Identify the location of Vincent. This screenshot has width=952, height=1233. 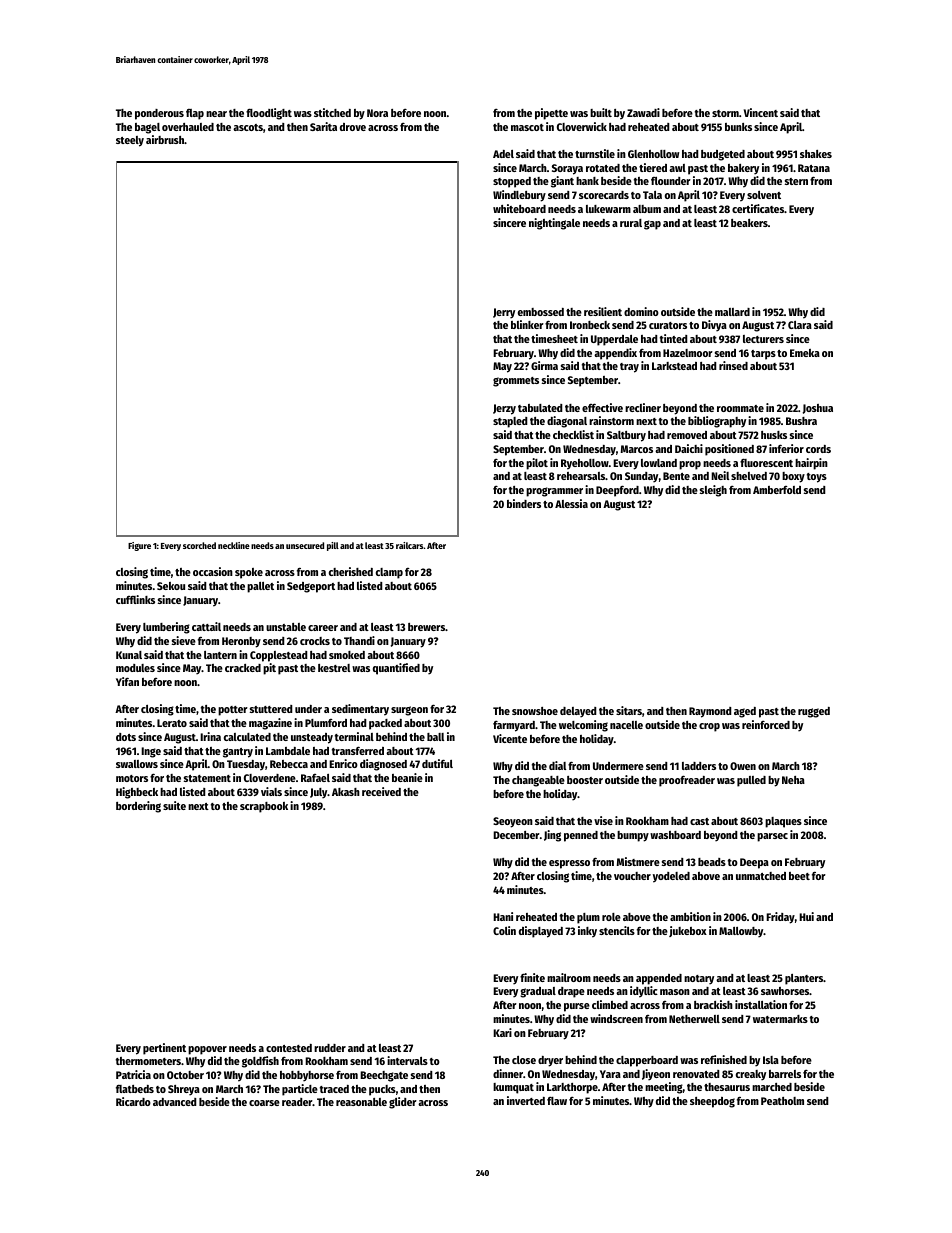
(761, 112).
